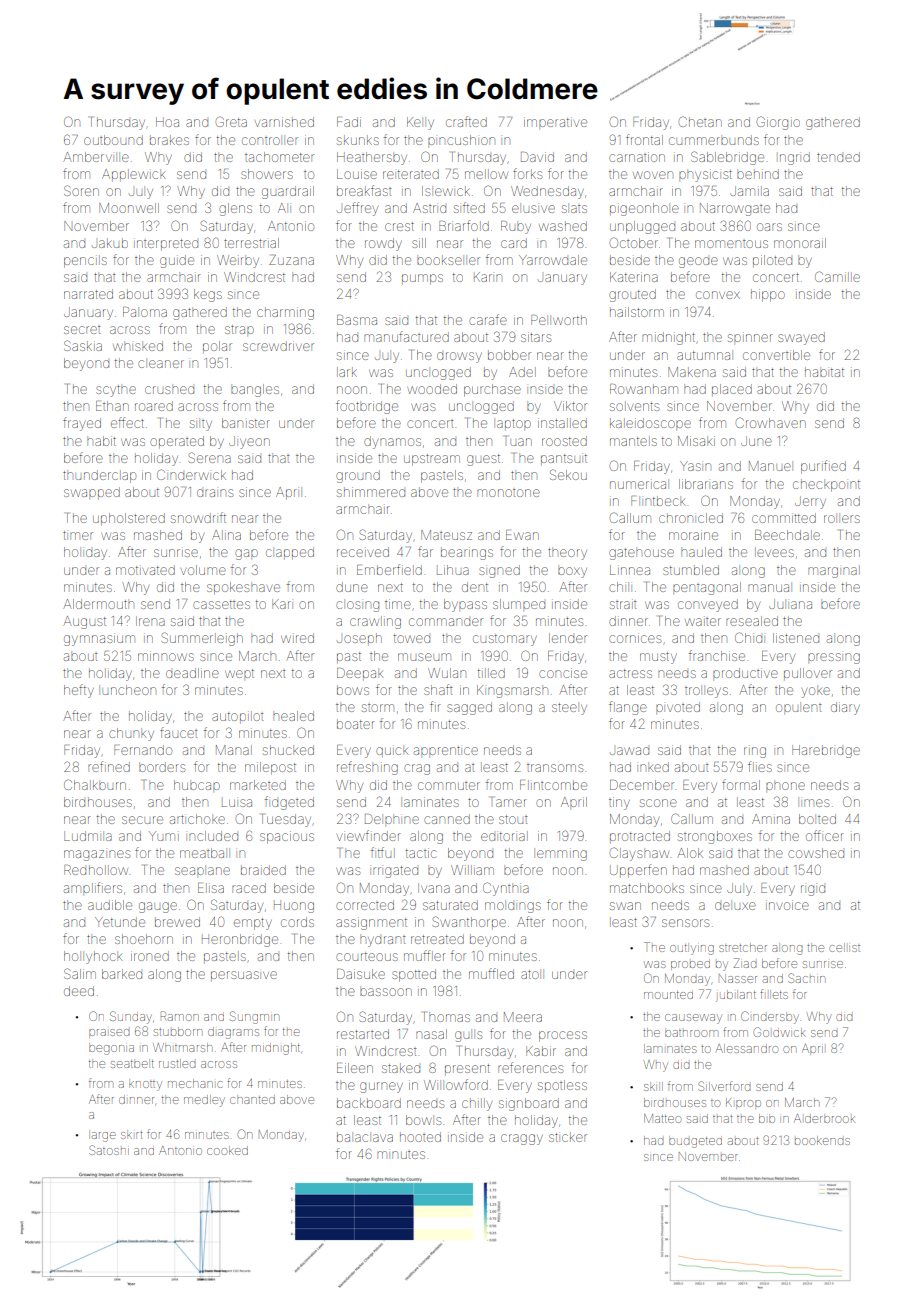 Image resolution: width=924 pixels, height=1308 pixels. Describe the element at coordinates (167, 122) in the screenshot. I see `Hoa` at that location.
